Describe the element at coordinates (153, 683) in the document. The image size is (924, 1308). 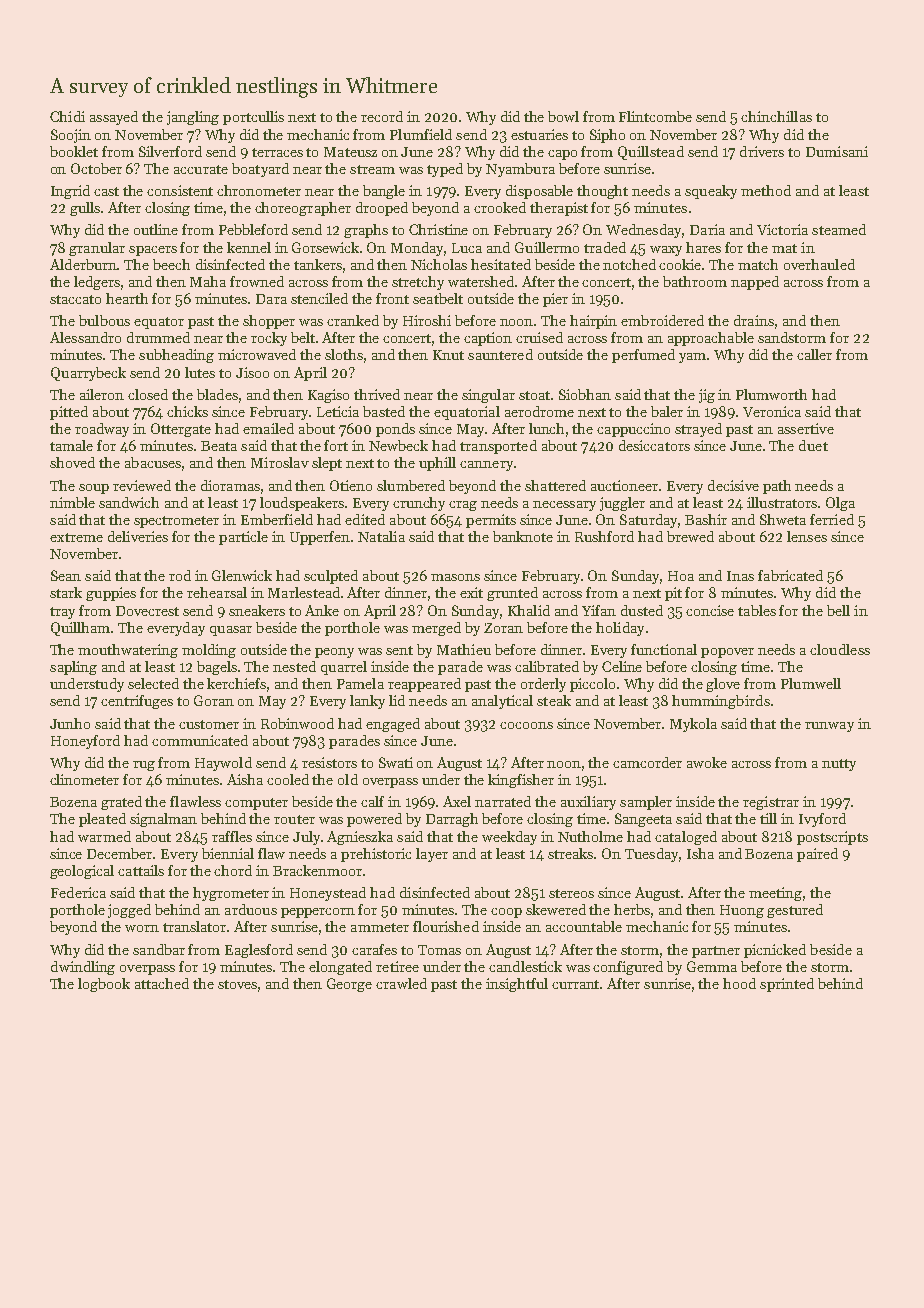
I see `selected` at that location.
